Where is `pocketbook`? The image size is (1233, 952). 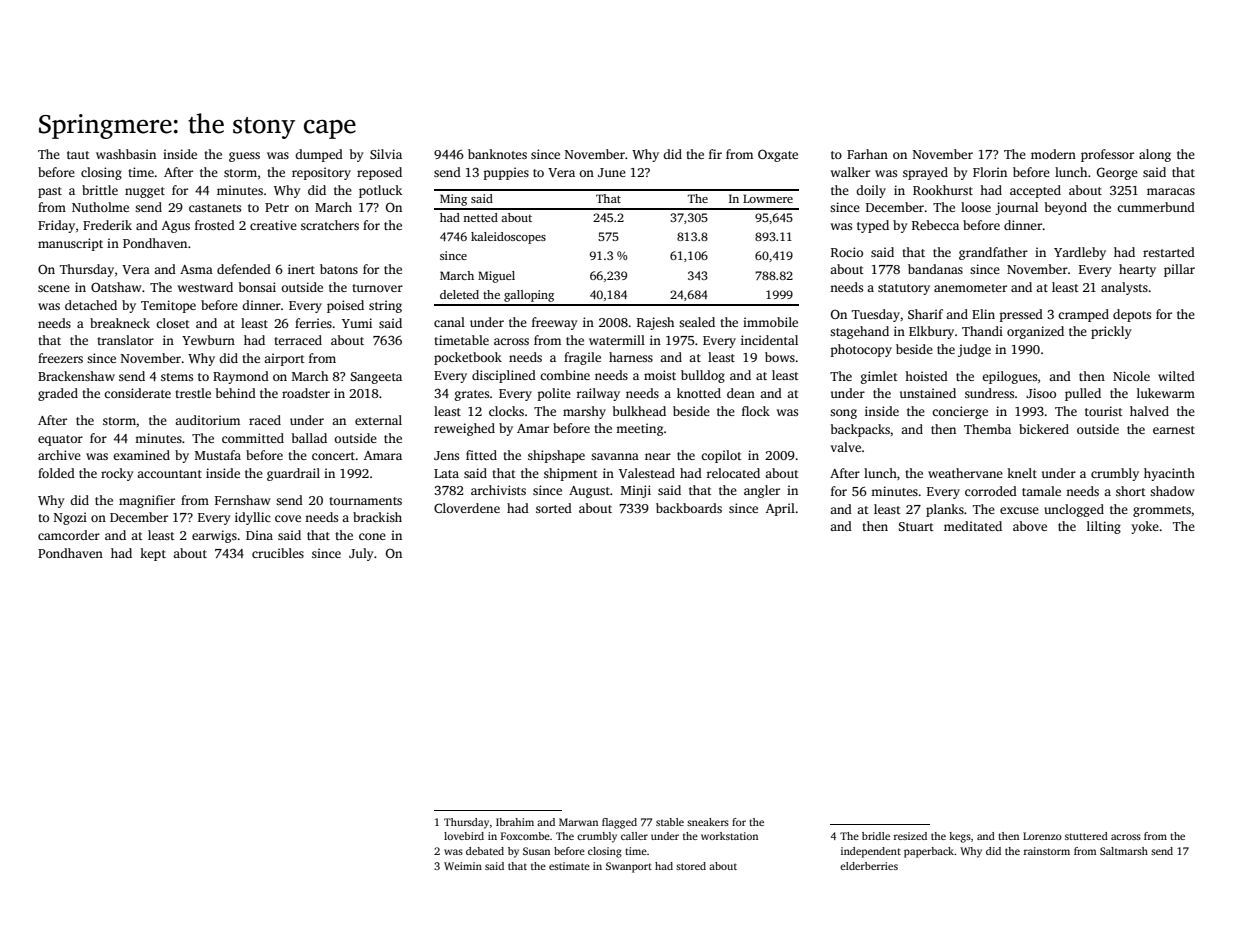 pocketbook is located at coordinates (468, 358).
